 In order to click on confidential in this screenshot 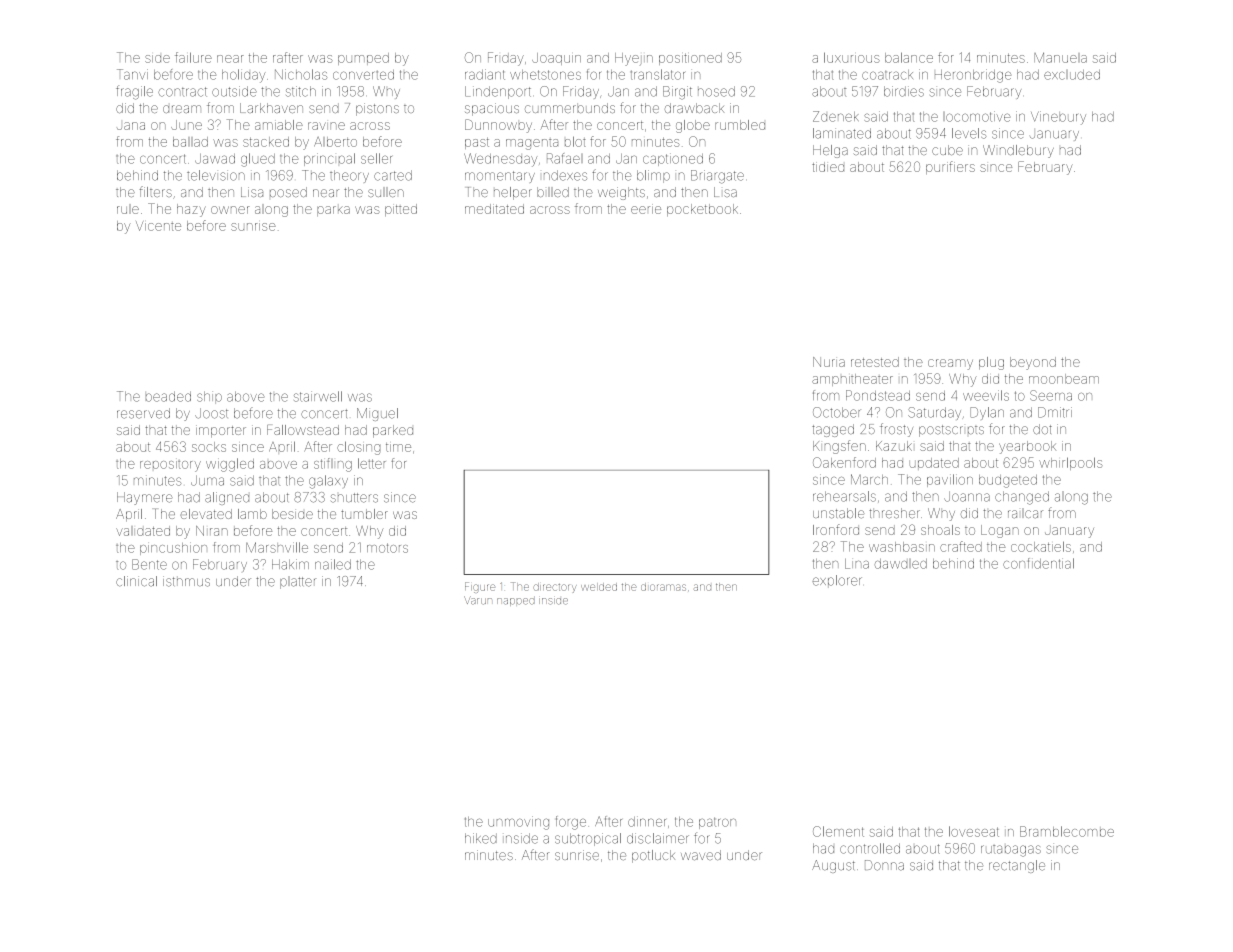, I will do `click(1038, 563)`.
